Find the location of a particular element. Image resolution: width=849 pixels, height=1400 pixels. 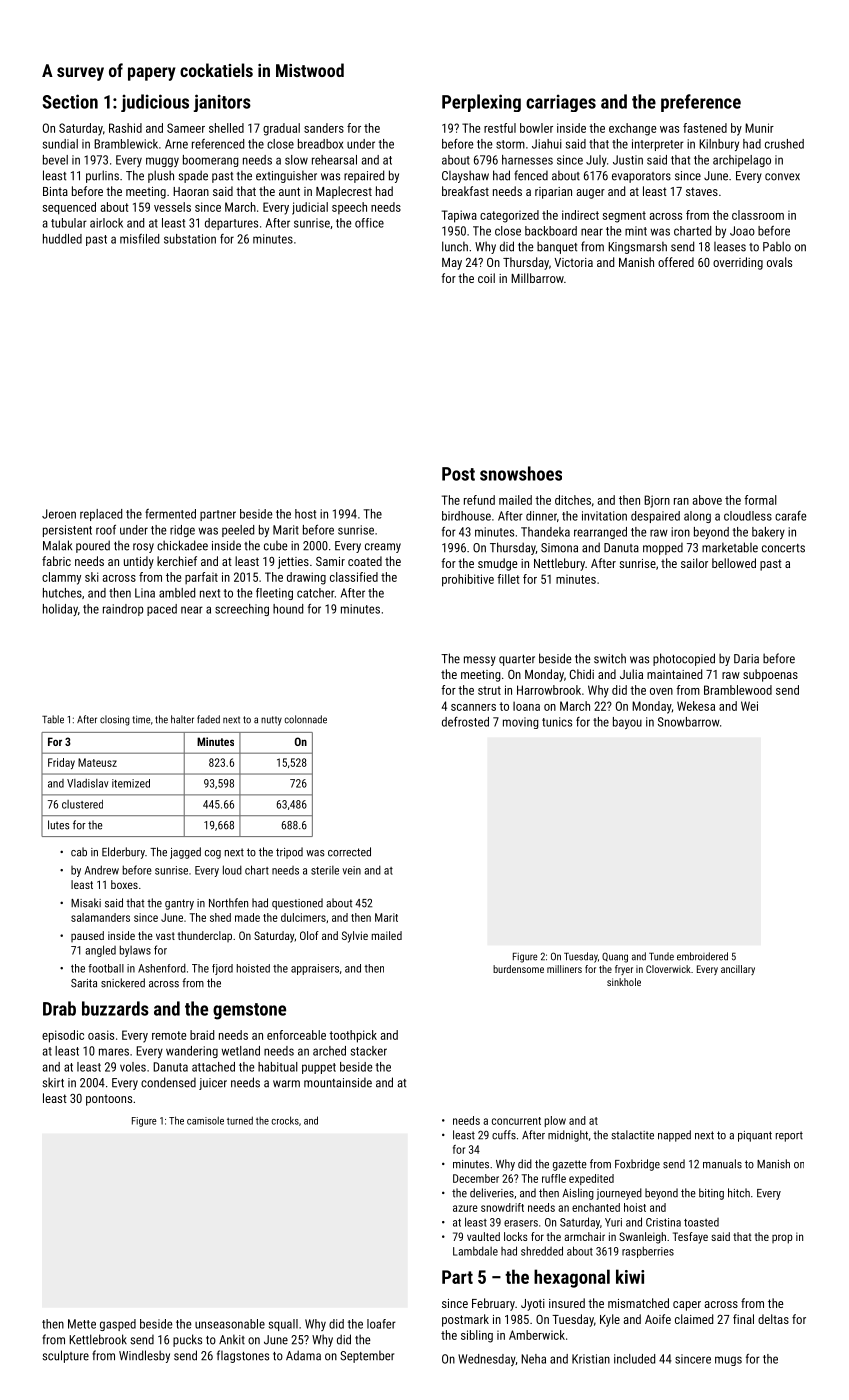

remote is located at coordinates (169, 1035).
